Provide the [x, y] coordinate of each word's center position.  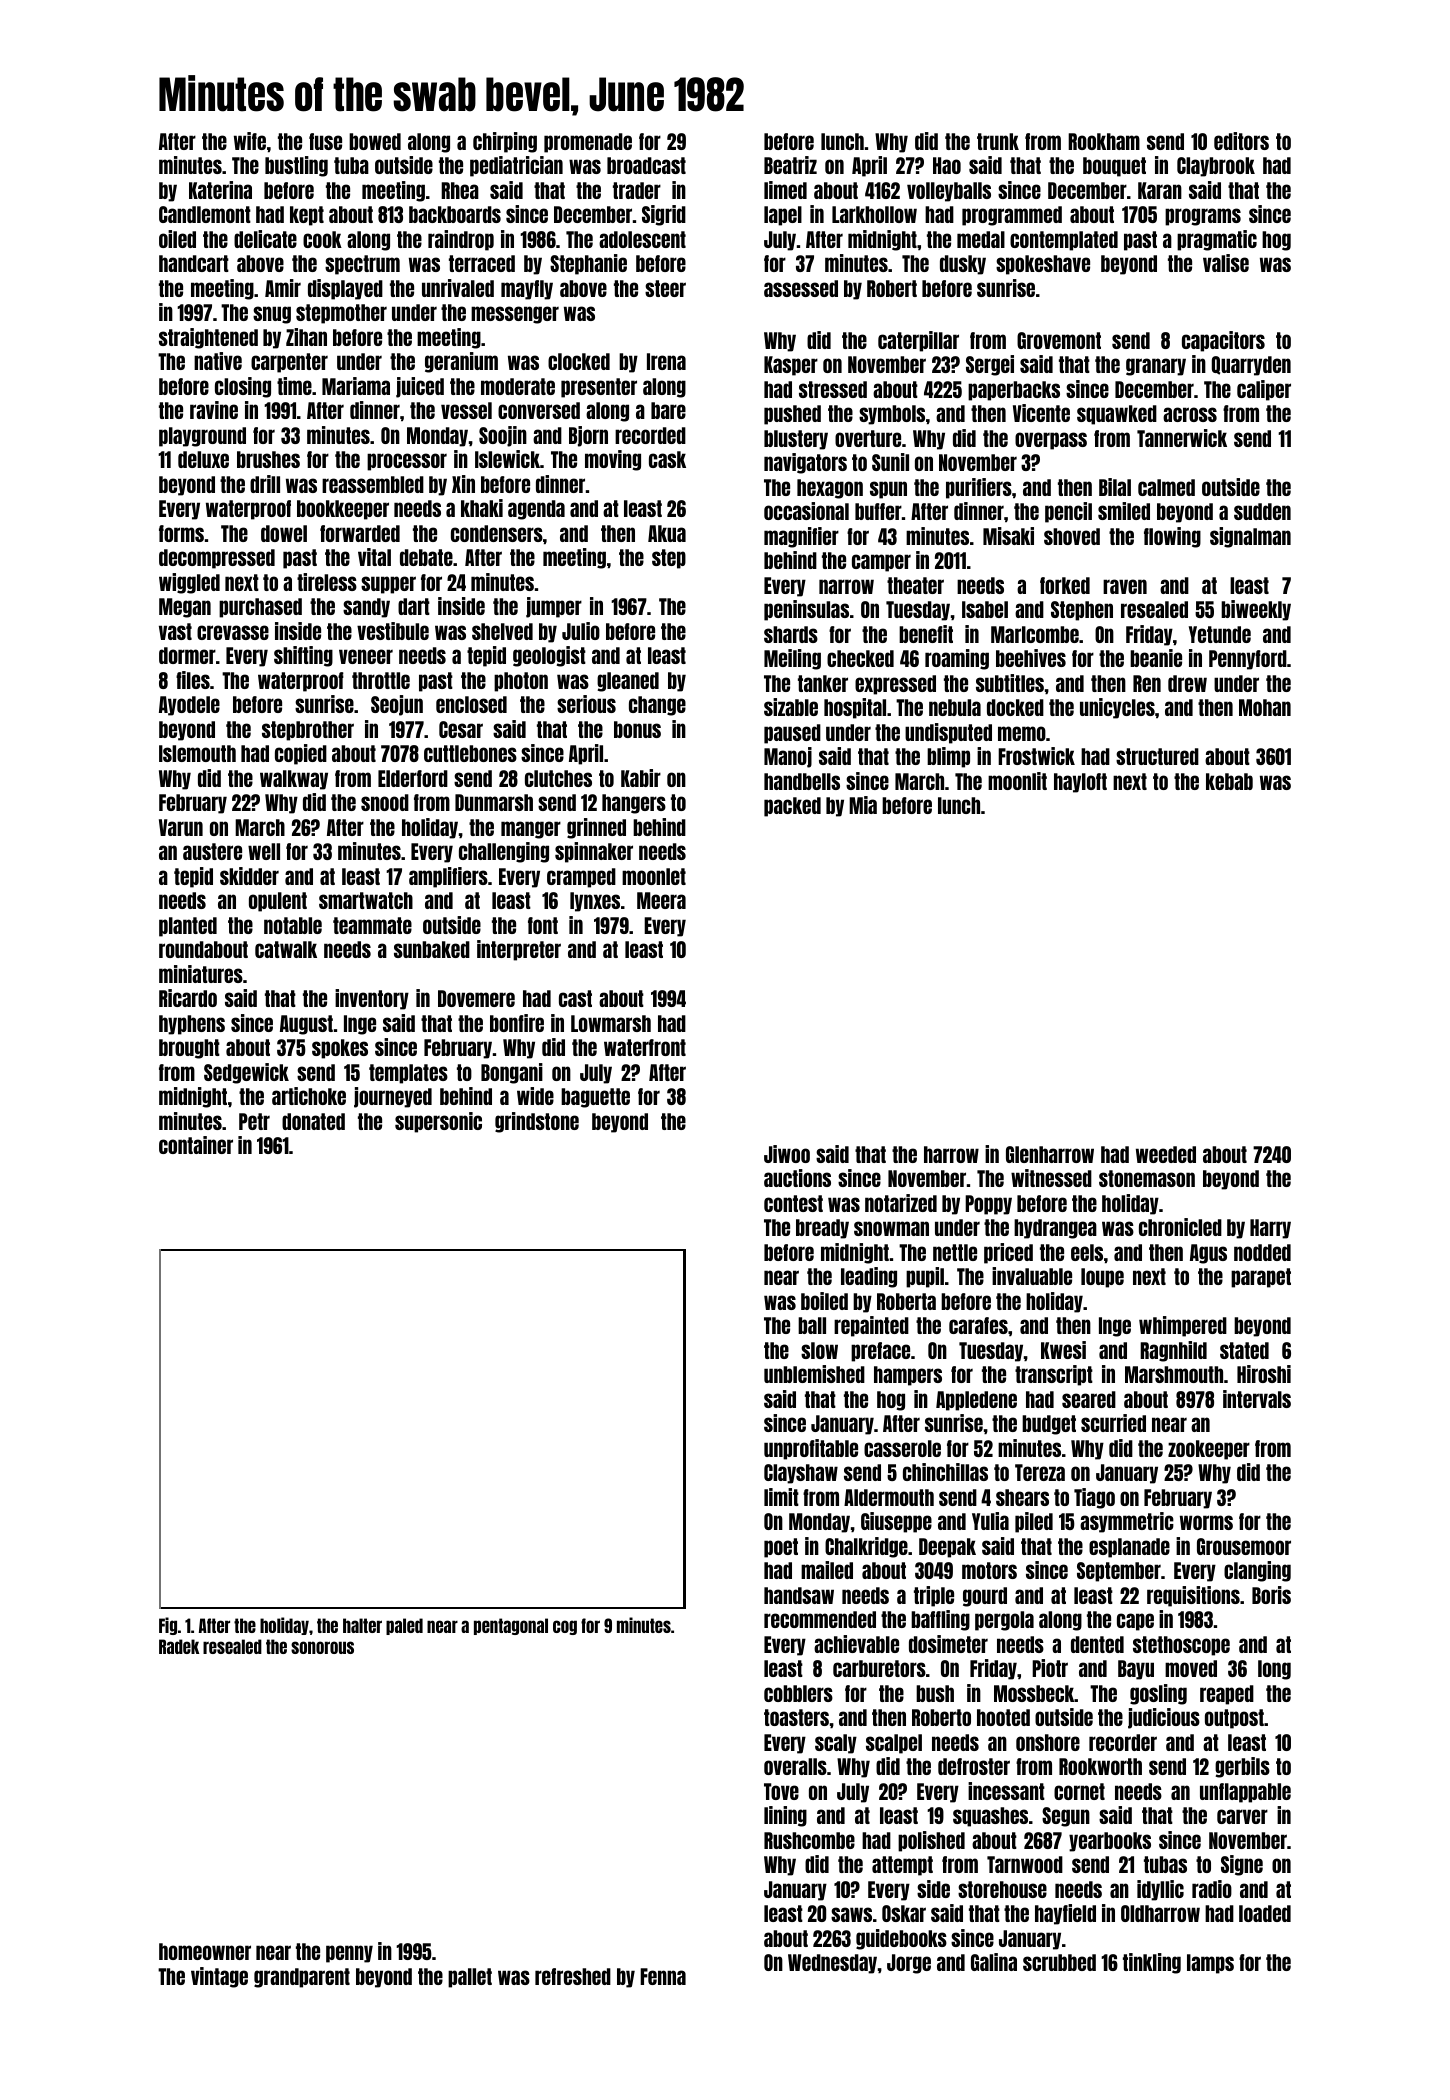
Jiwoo [787, 1154]
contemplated [1064, 241]
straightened [208, 338]
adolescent [642, 239]
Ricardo [188, 998]
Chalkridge [866, 1547]
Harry [1270, 1229]
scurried [1113, 1423]
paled [404, 1626]
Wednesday [832, 1964]
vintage [219, 1977]
